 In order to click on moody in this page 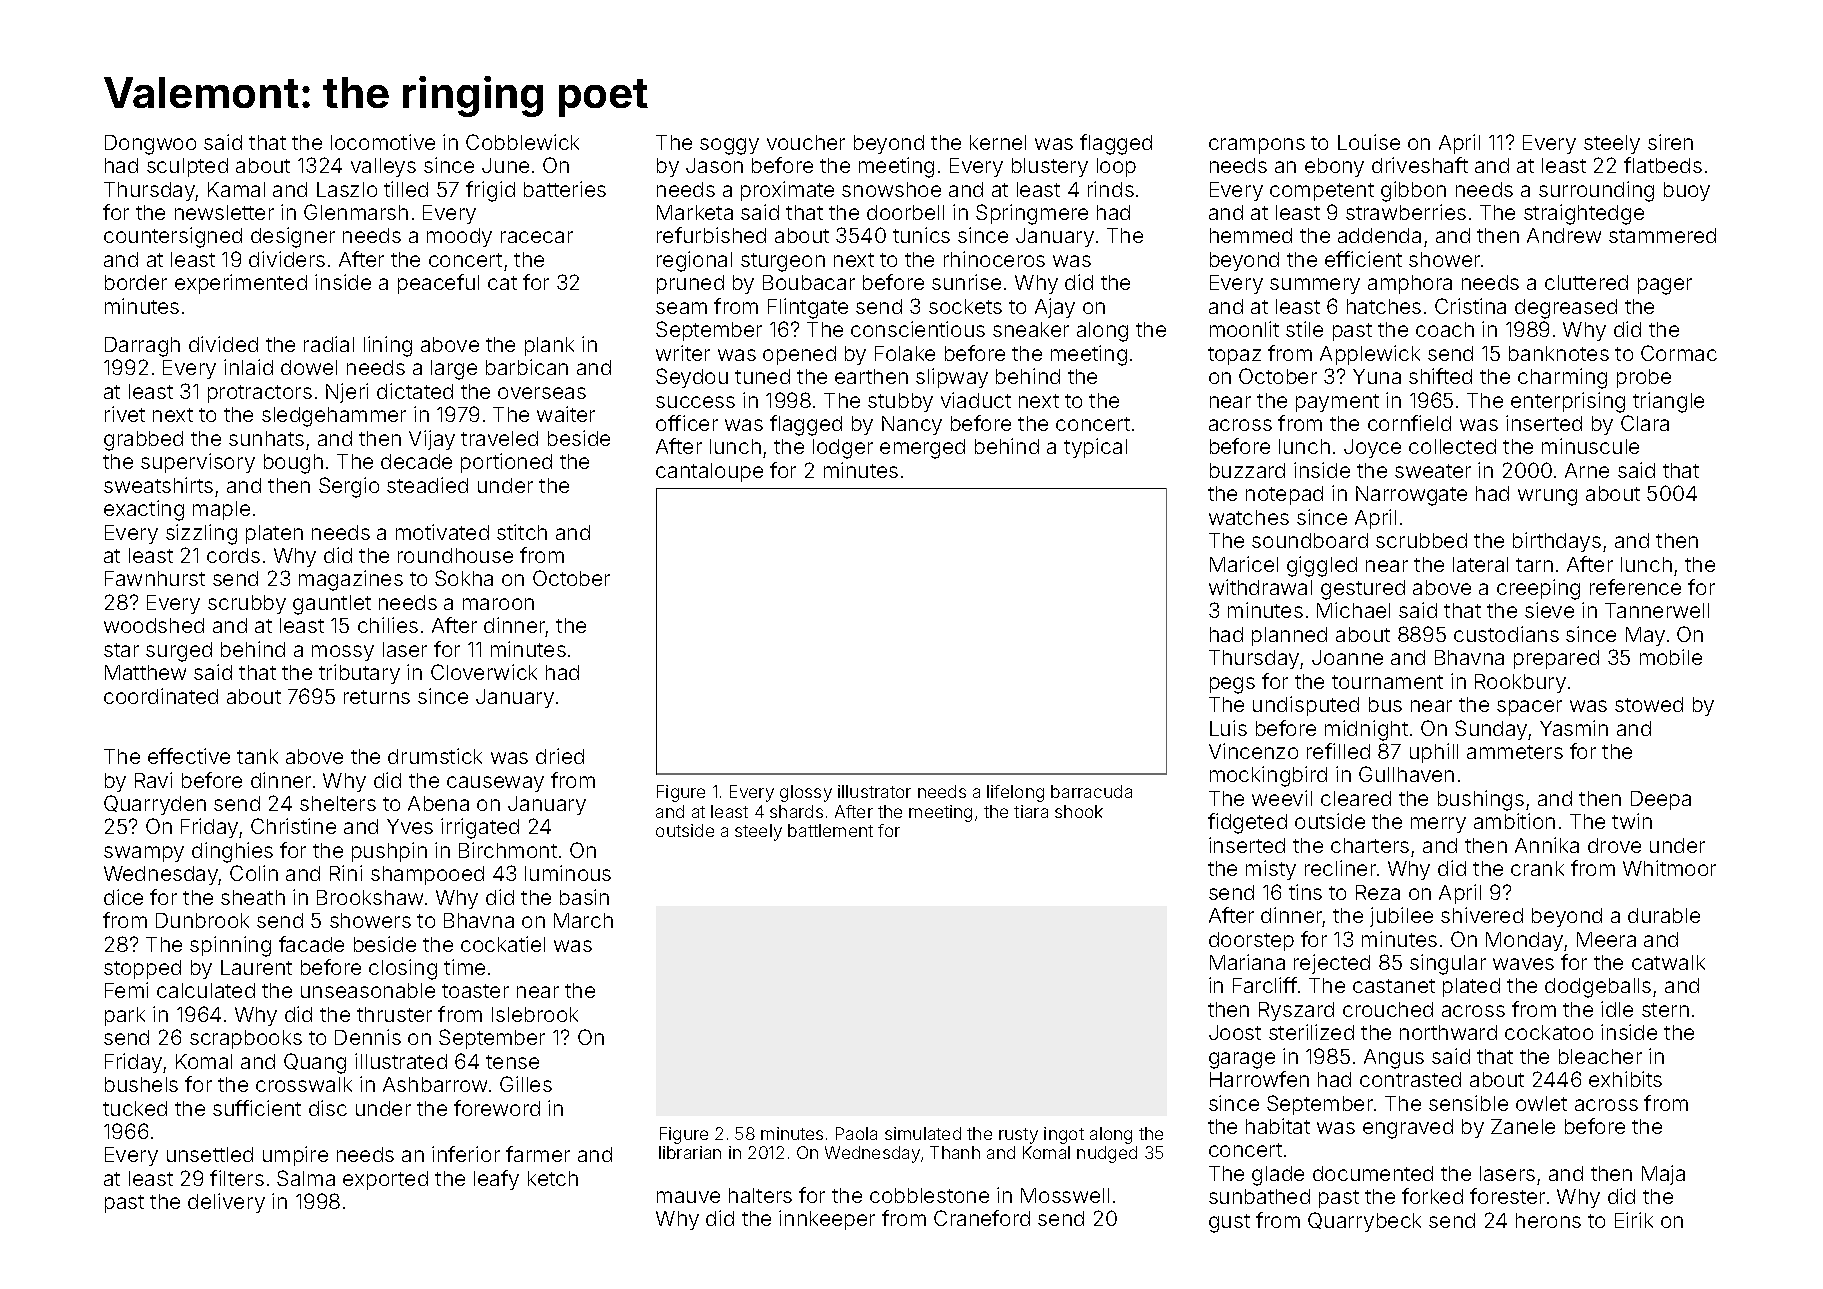, I will do `click(459, 237)`.
